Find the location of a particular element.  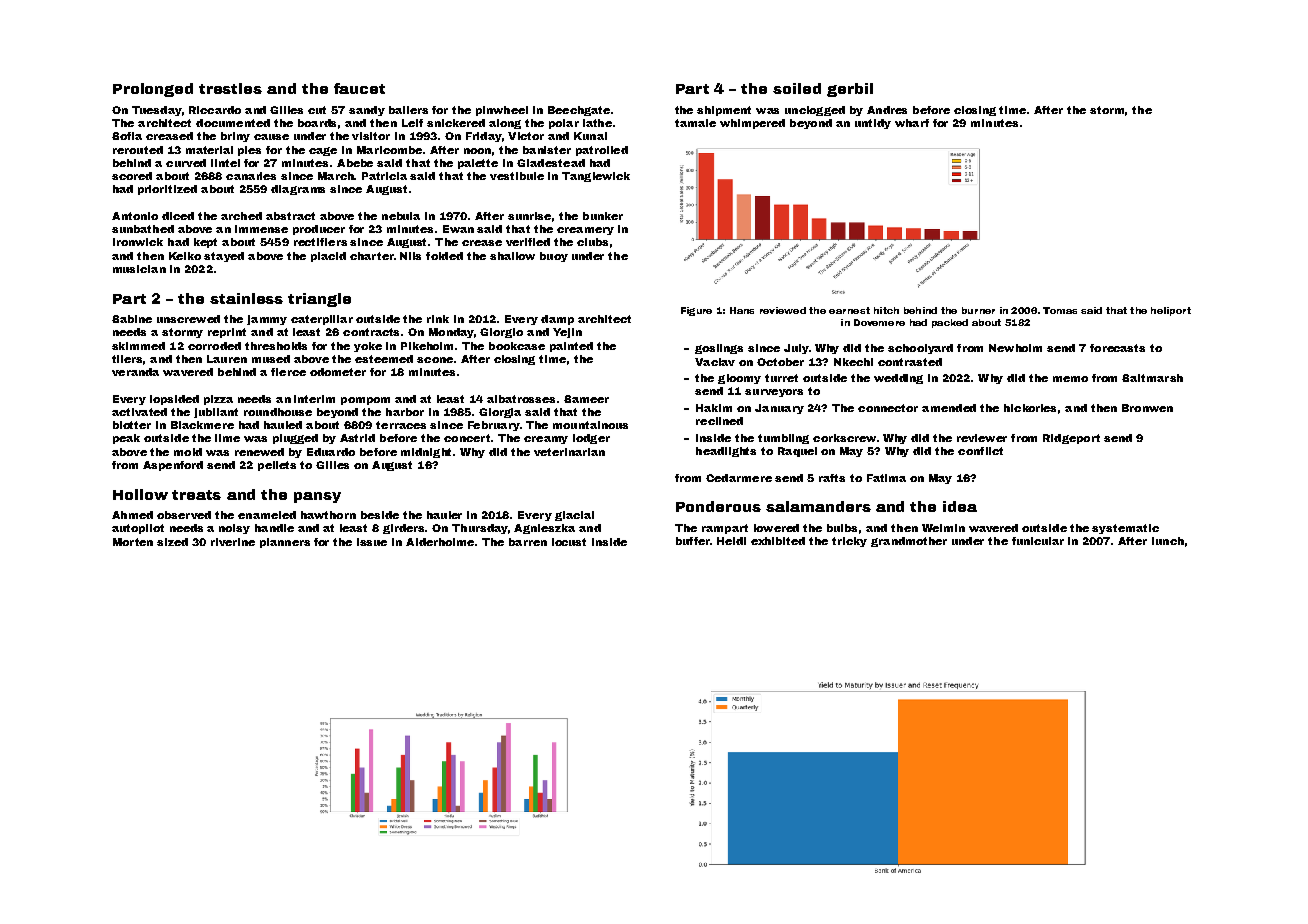

heliport is located at coordinates (1171, 311).
